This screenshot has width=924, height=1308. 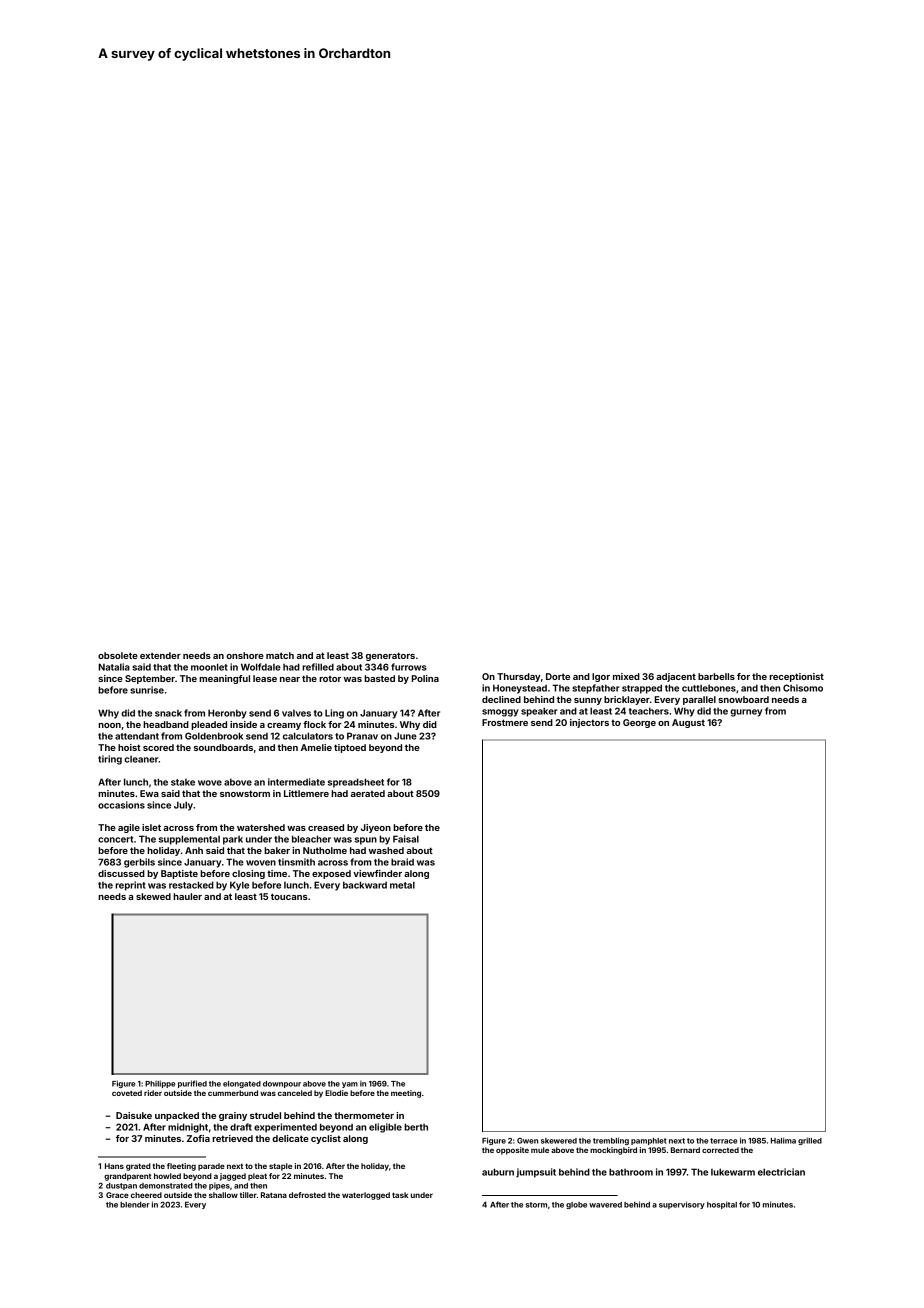 What do you see at coordinates (722, 1205) in the screenshot?
I see `hospital` at bounding box center [722, 1205].
